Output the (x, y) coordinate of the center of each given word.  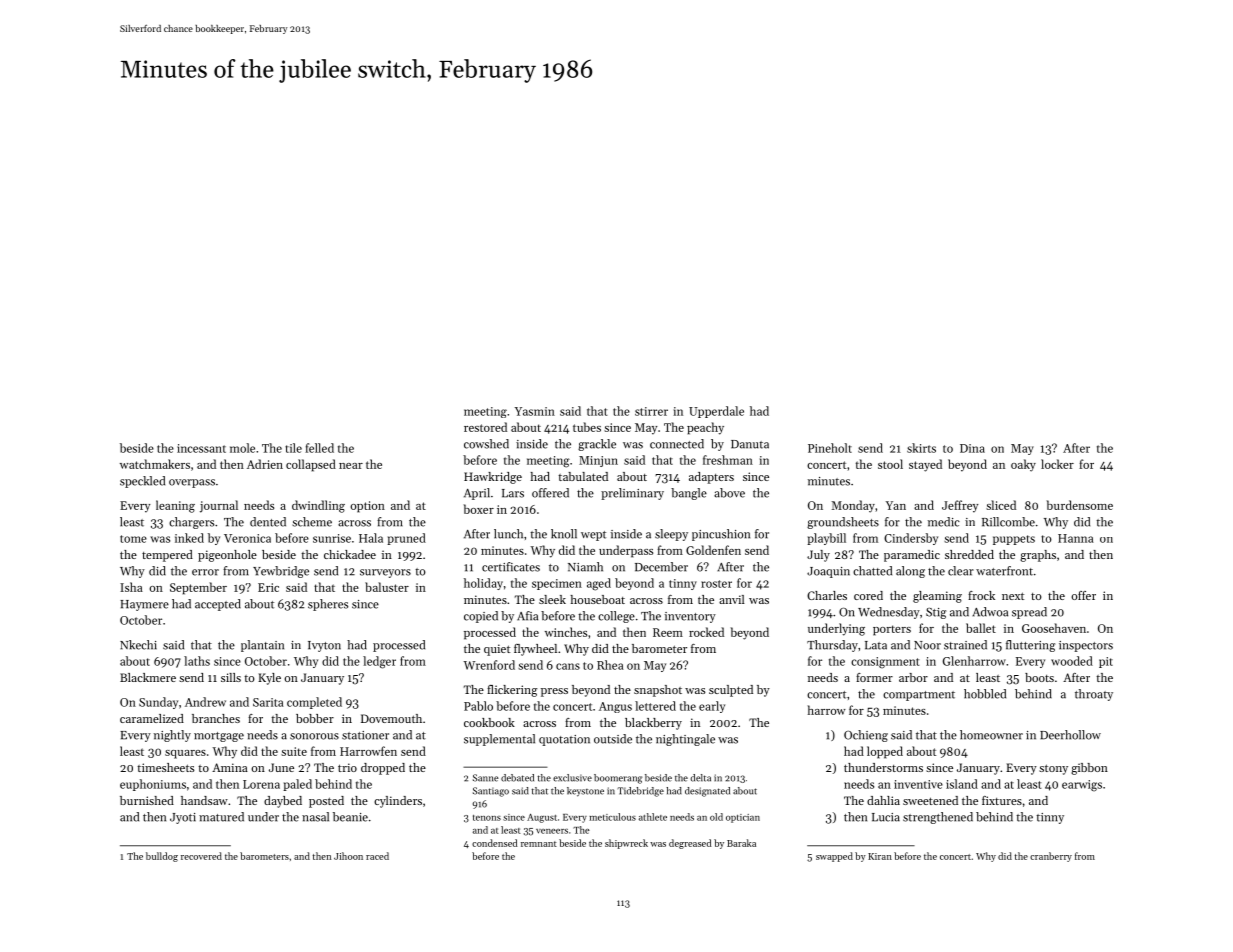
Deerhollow (1070, 735)
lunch (508, 534)
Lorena (261, 784)
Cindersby (911, 539)
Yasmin (535, 411)
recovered (201, 856)
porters (892, 630)
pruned (406, 539)
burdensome (1080, 505)
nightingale (685, 740)
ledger (379, 662)
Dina (972, 448)
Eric (268, 587)
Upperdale (716, 412)
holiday (483, 584)
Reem (668, 632)
